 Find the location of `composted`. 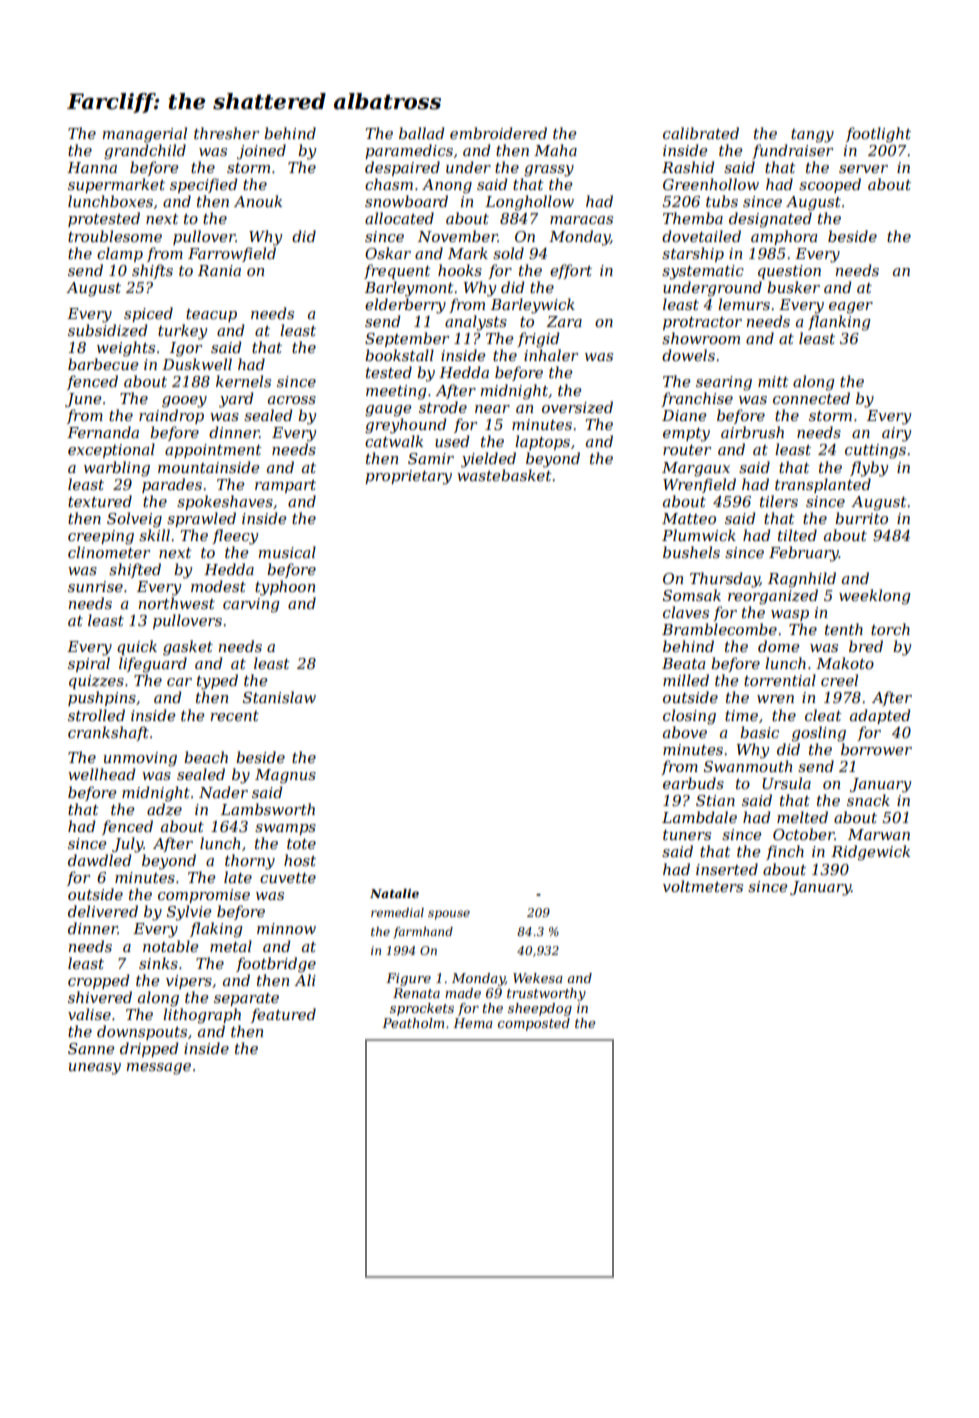

composted is located at coordinates (534, 1024).
